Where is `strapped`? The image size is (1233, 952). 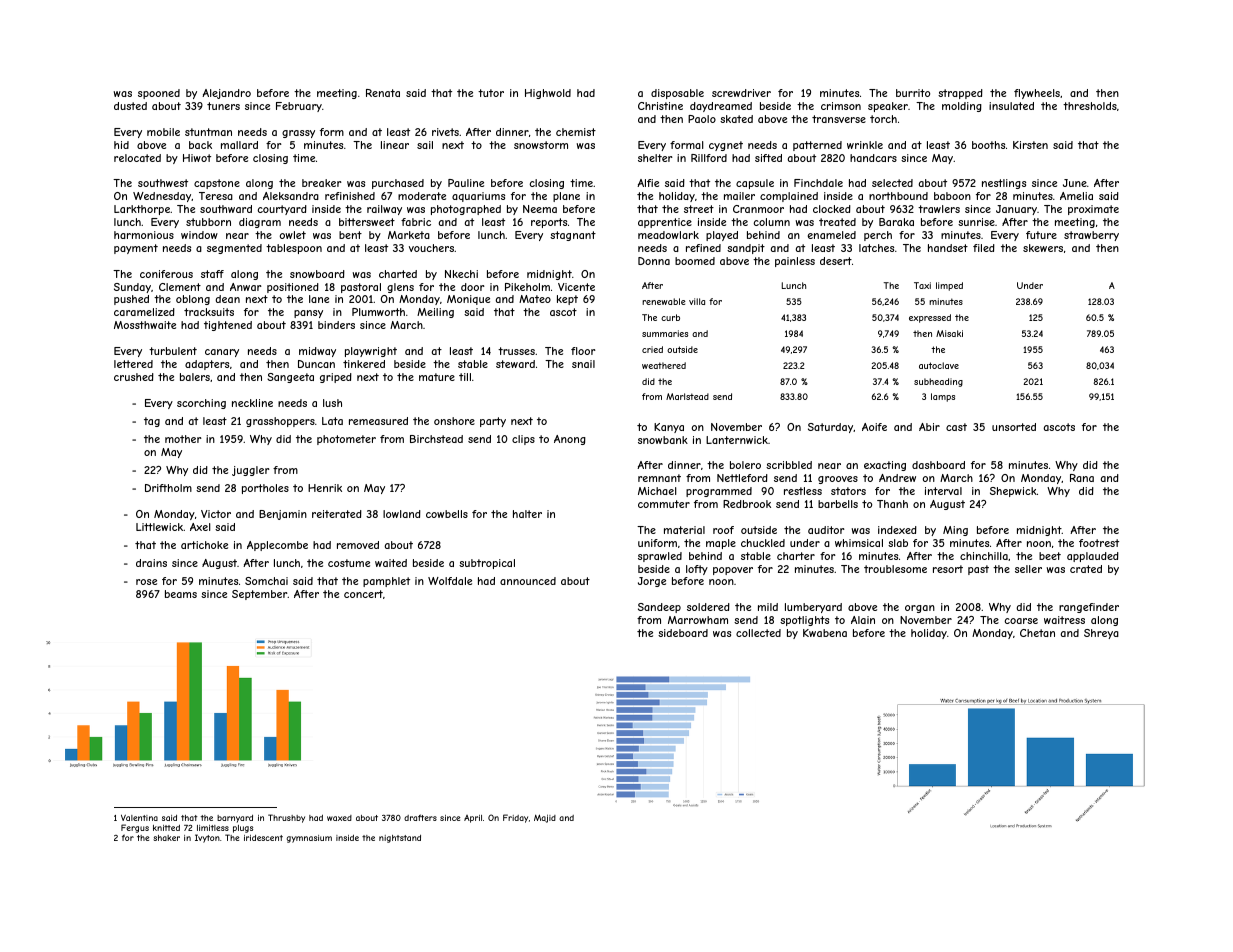 strapped is located at coordinates (960, 94).
